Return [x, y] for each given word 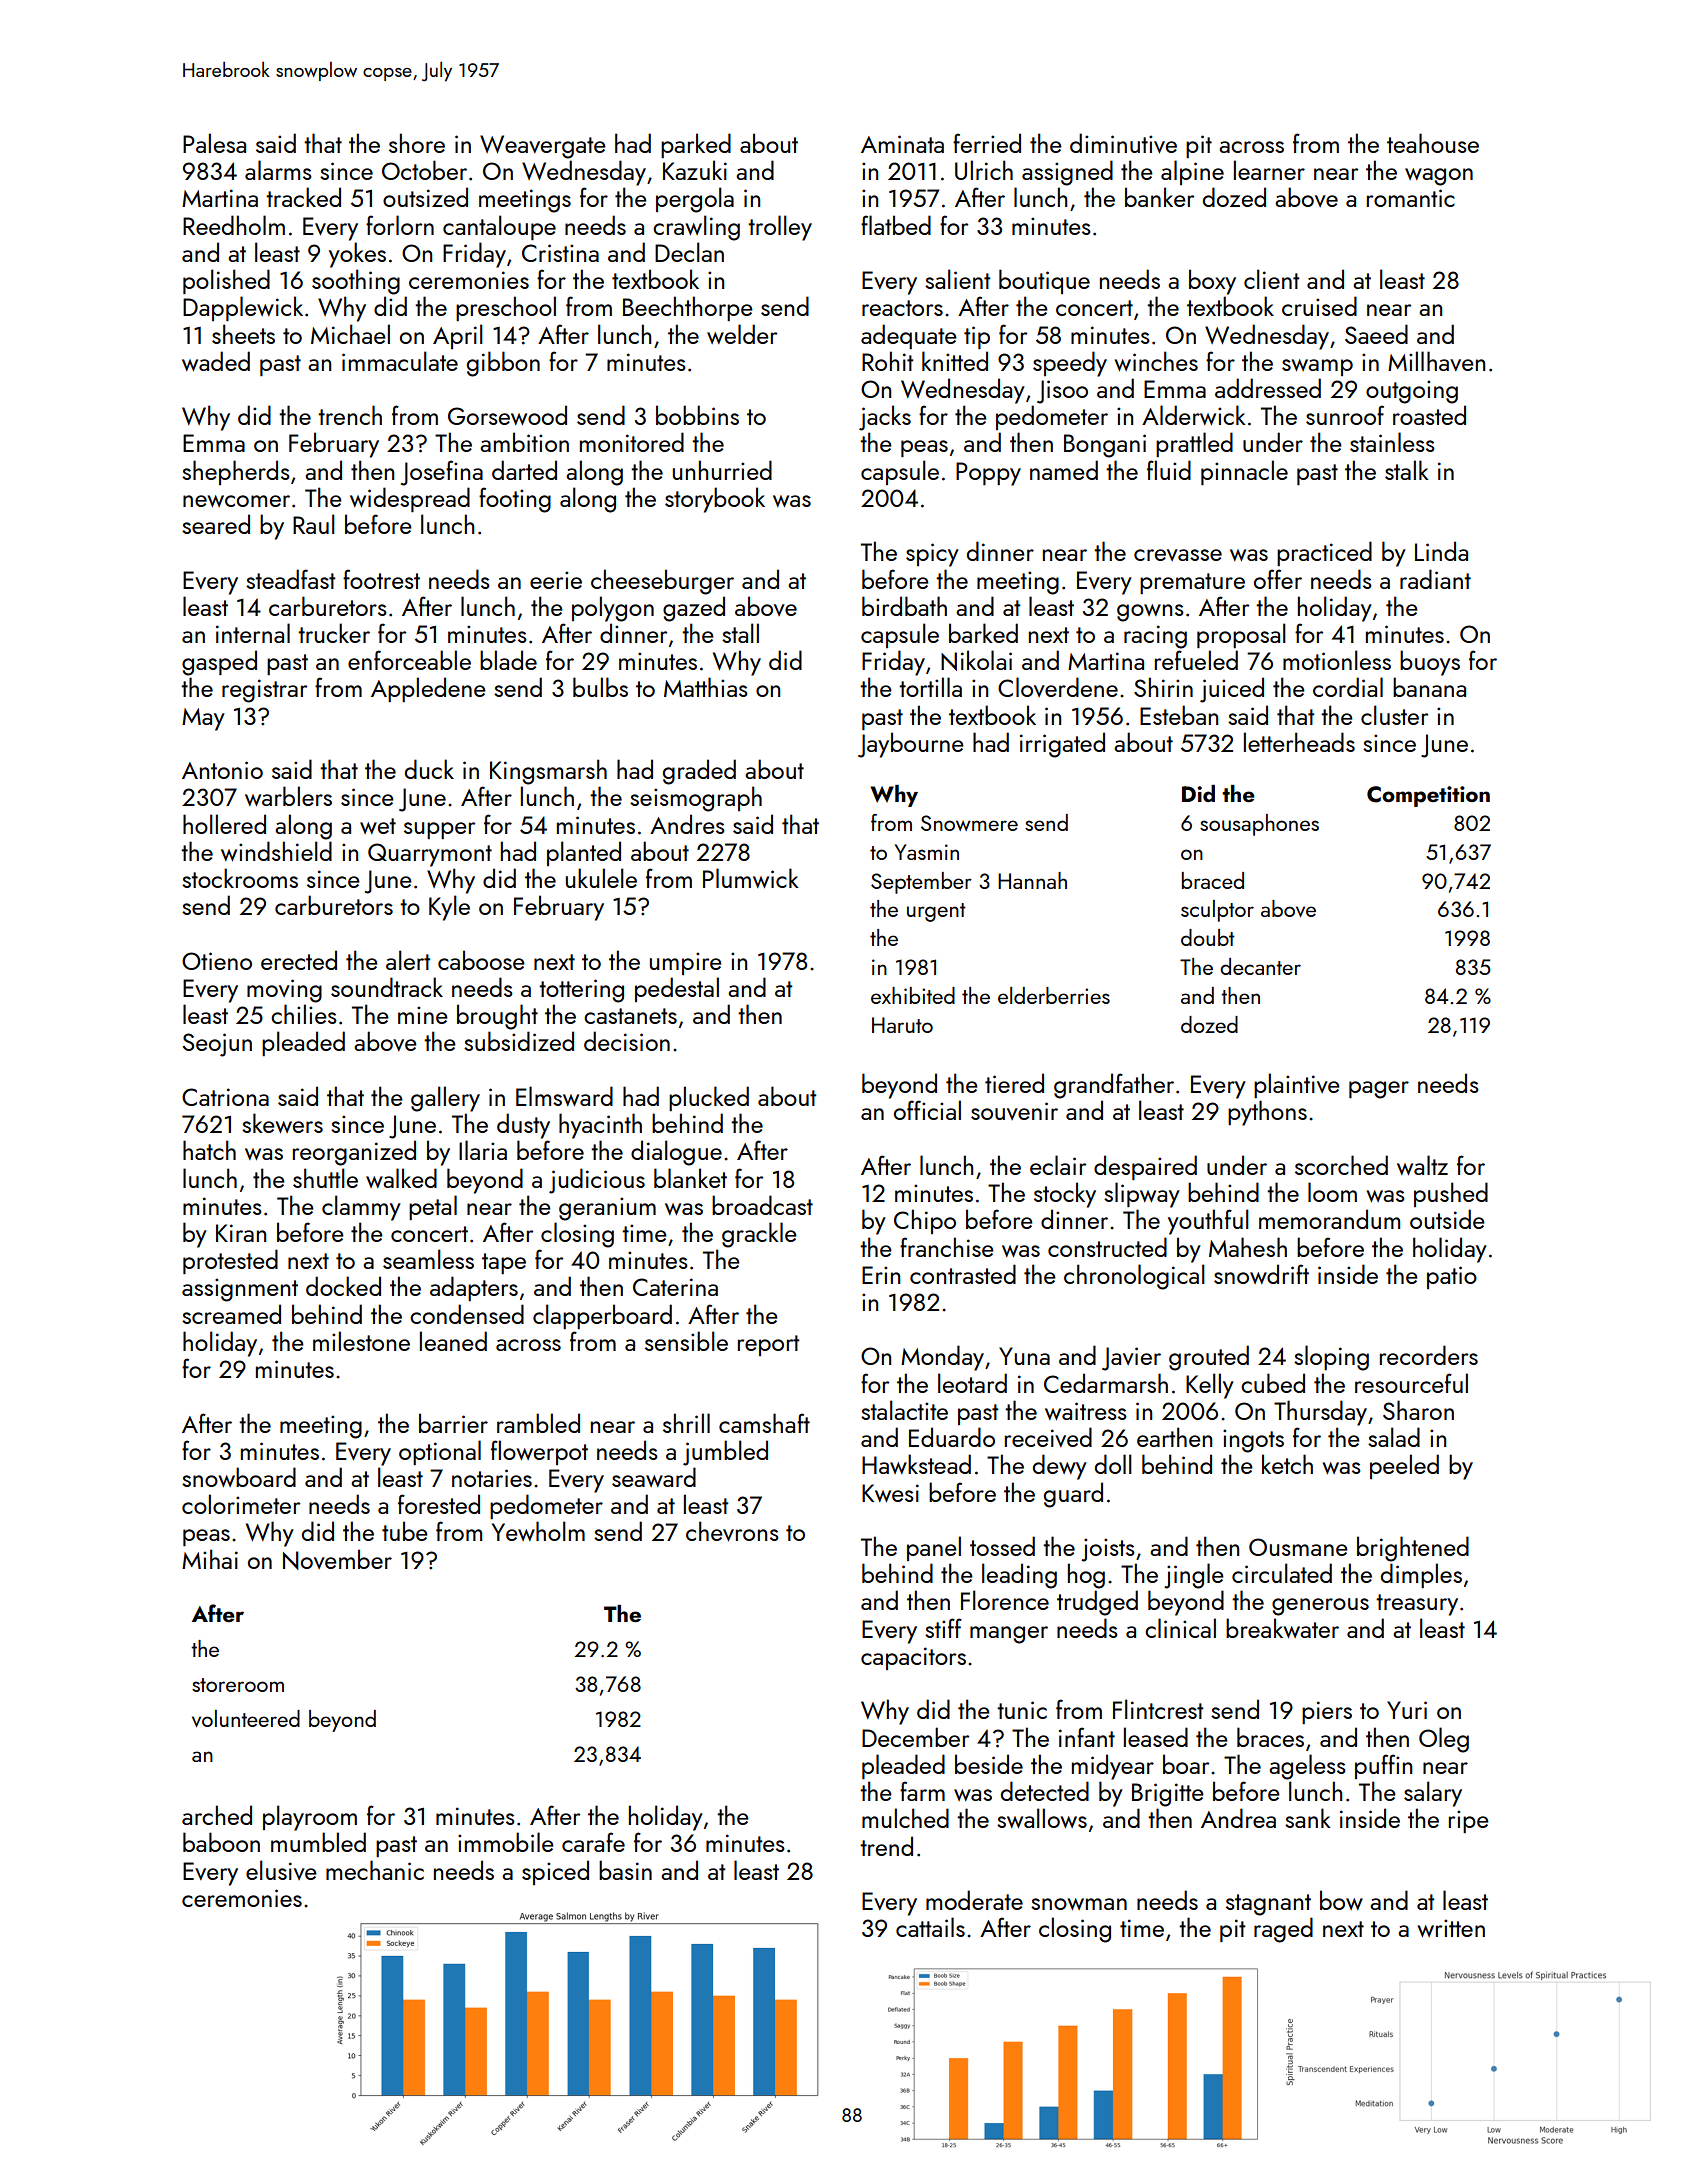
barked [983, 633]
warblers [288, 796]
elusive [281, 1870]
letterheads [1299, 742]
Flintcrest [1158, 1709]
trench [350, 415]
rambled [538, 1423]
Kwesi [890, 1493]
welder [742, 334]
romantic [1411, 198]
